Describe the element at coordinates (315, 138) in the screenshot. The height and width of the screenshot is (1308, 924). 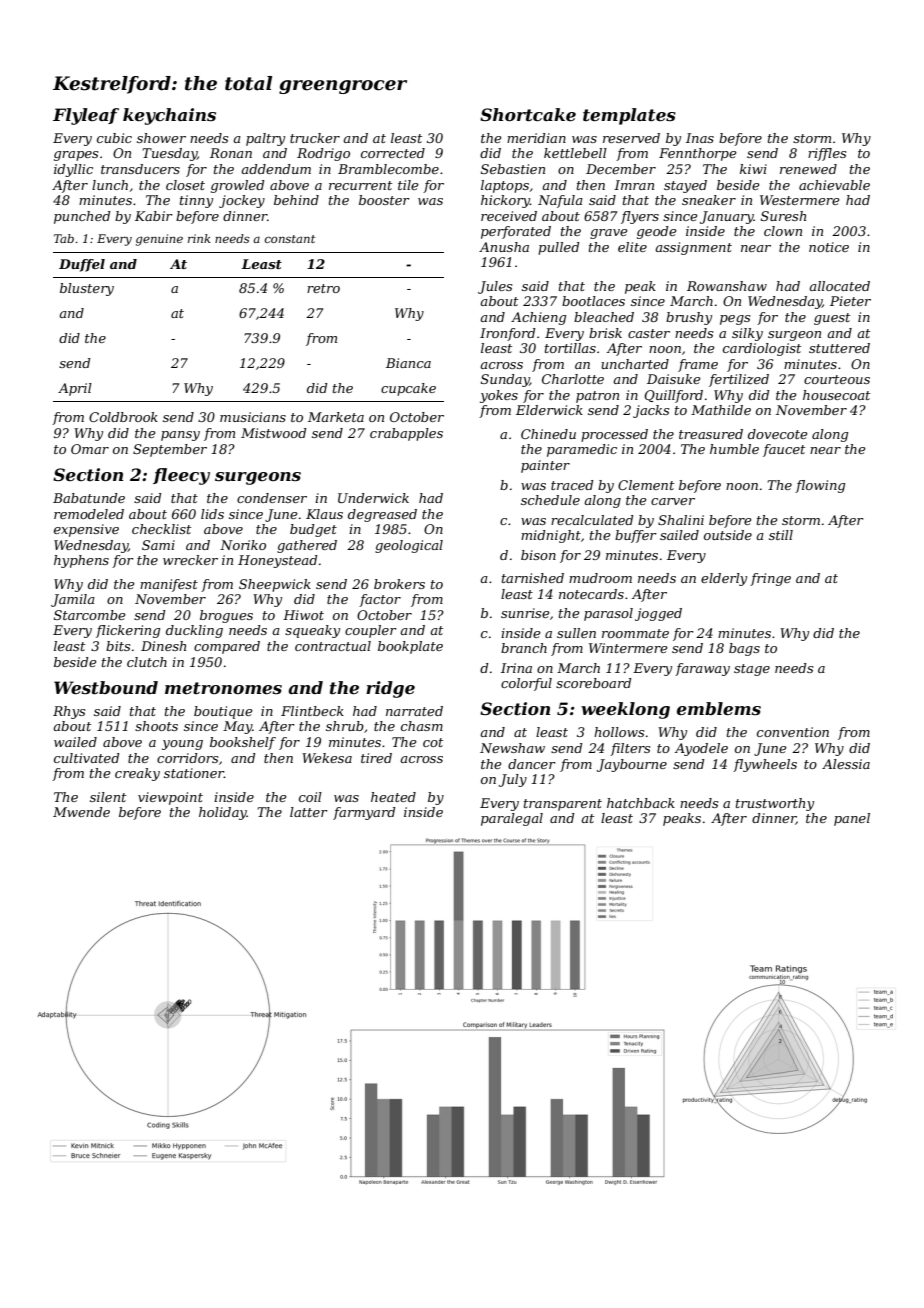
I see `trucker` at that location.
